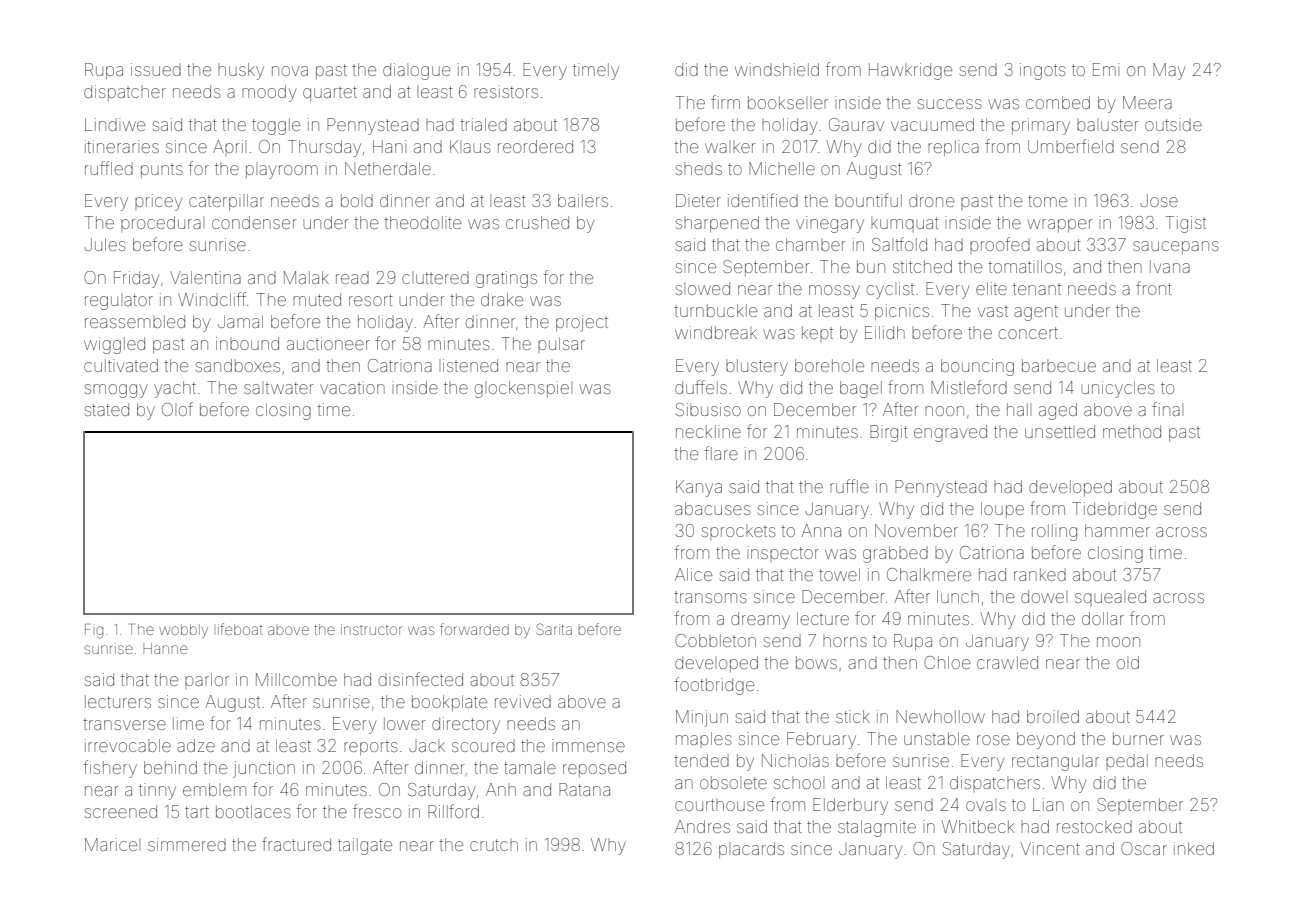  I want to click on outside, so click(1173, 124).
